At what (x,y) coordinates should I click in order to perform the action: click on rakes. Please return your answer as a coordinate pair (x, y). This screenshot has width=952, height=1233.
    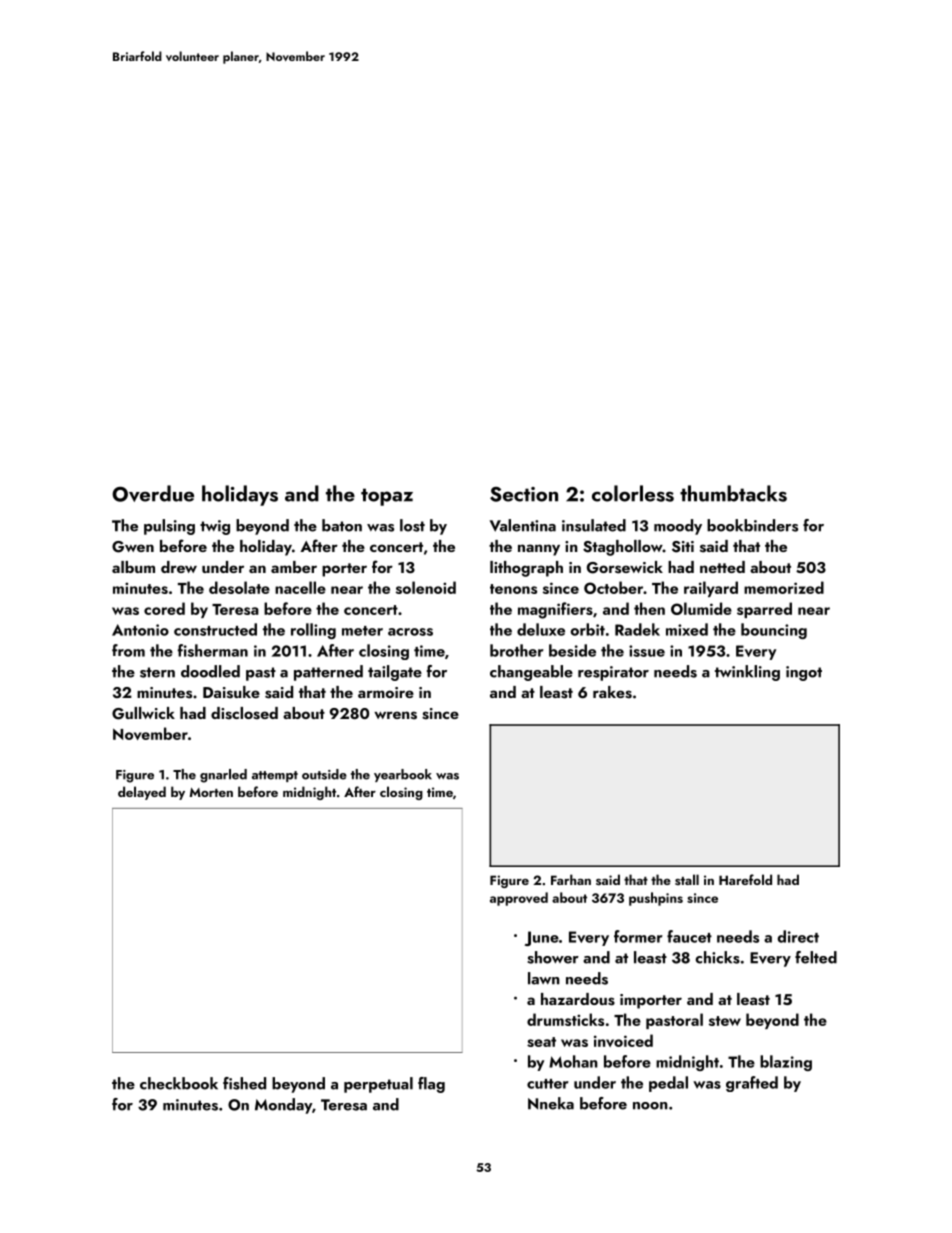
    Looking at the image, I should click on (612, 692).
